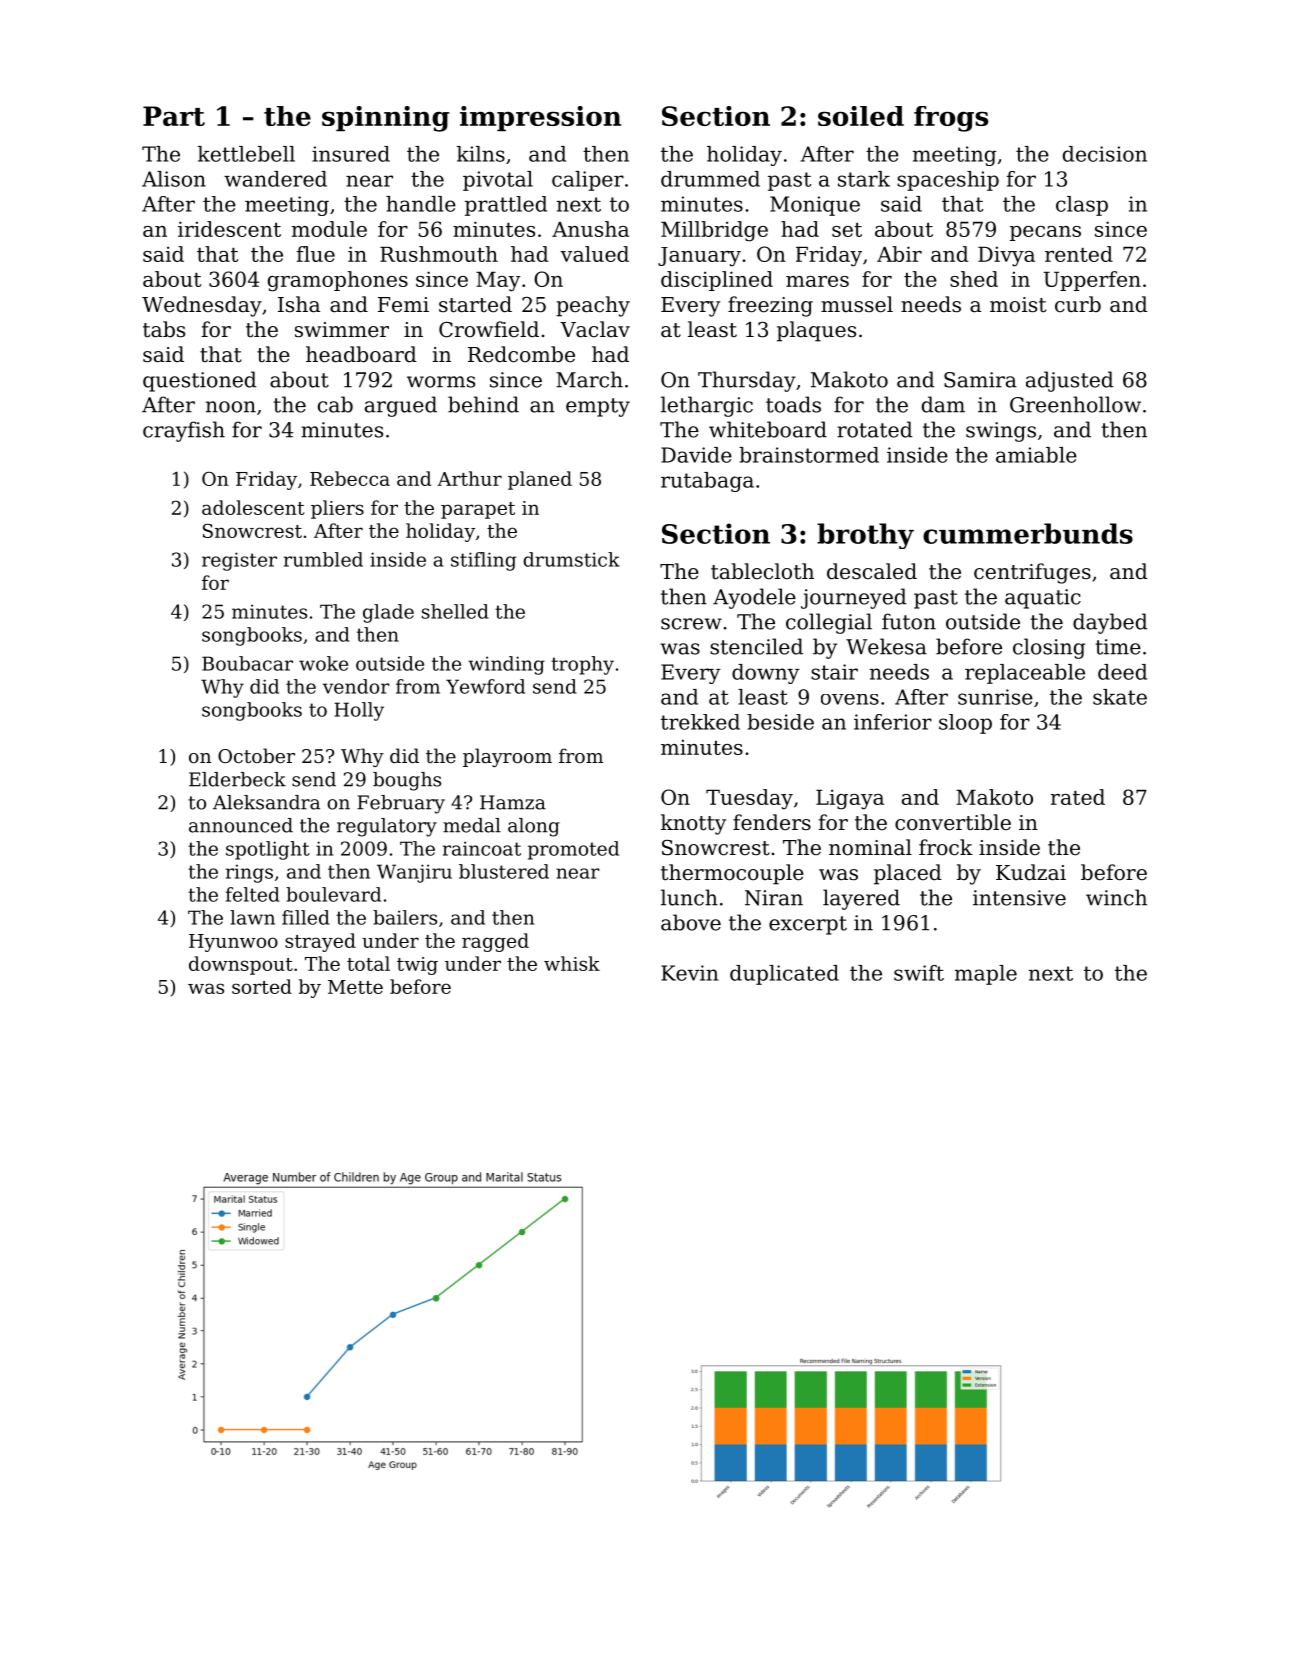 The image size is (1290, 1670). I want to click on crayfish, so click(184, 431).
